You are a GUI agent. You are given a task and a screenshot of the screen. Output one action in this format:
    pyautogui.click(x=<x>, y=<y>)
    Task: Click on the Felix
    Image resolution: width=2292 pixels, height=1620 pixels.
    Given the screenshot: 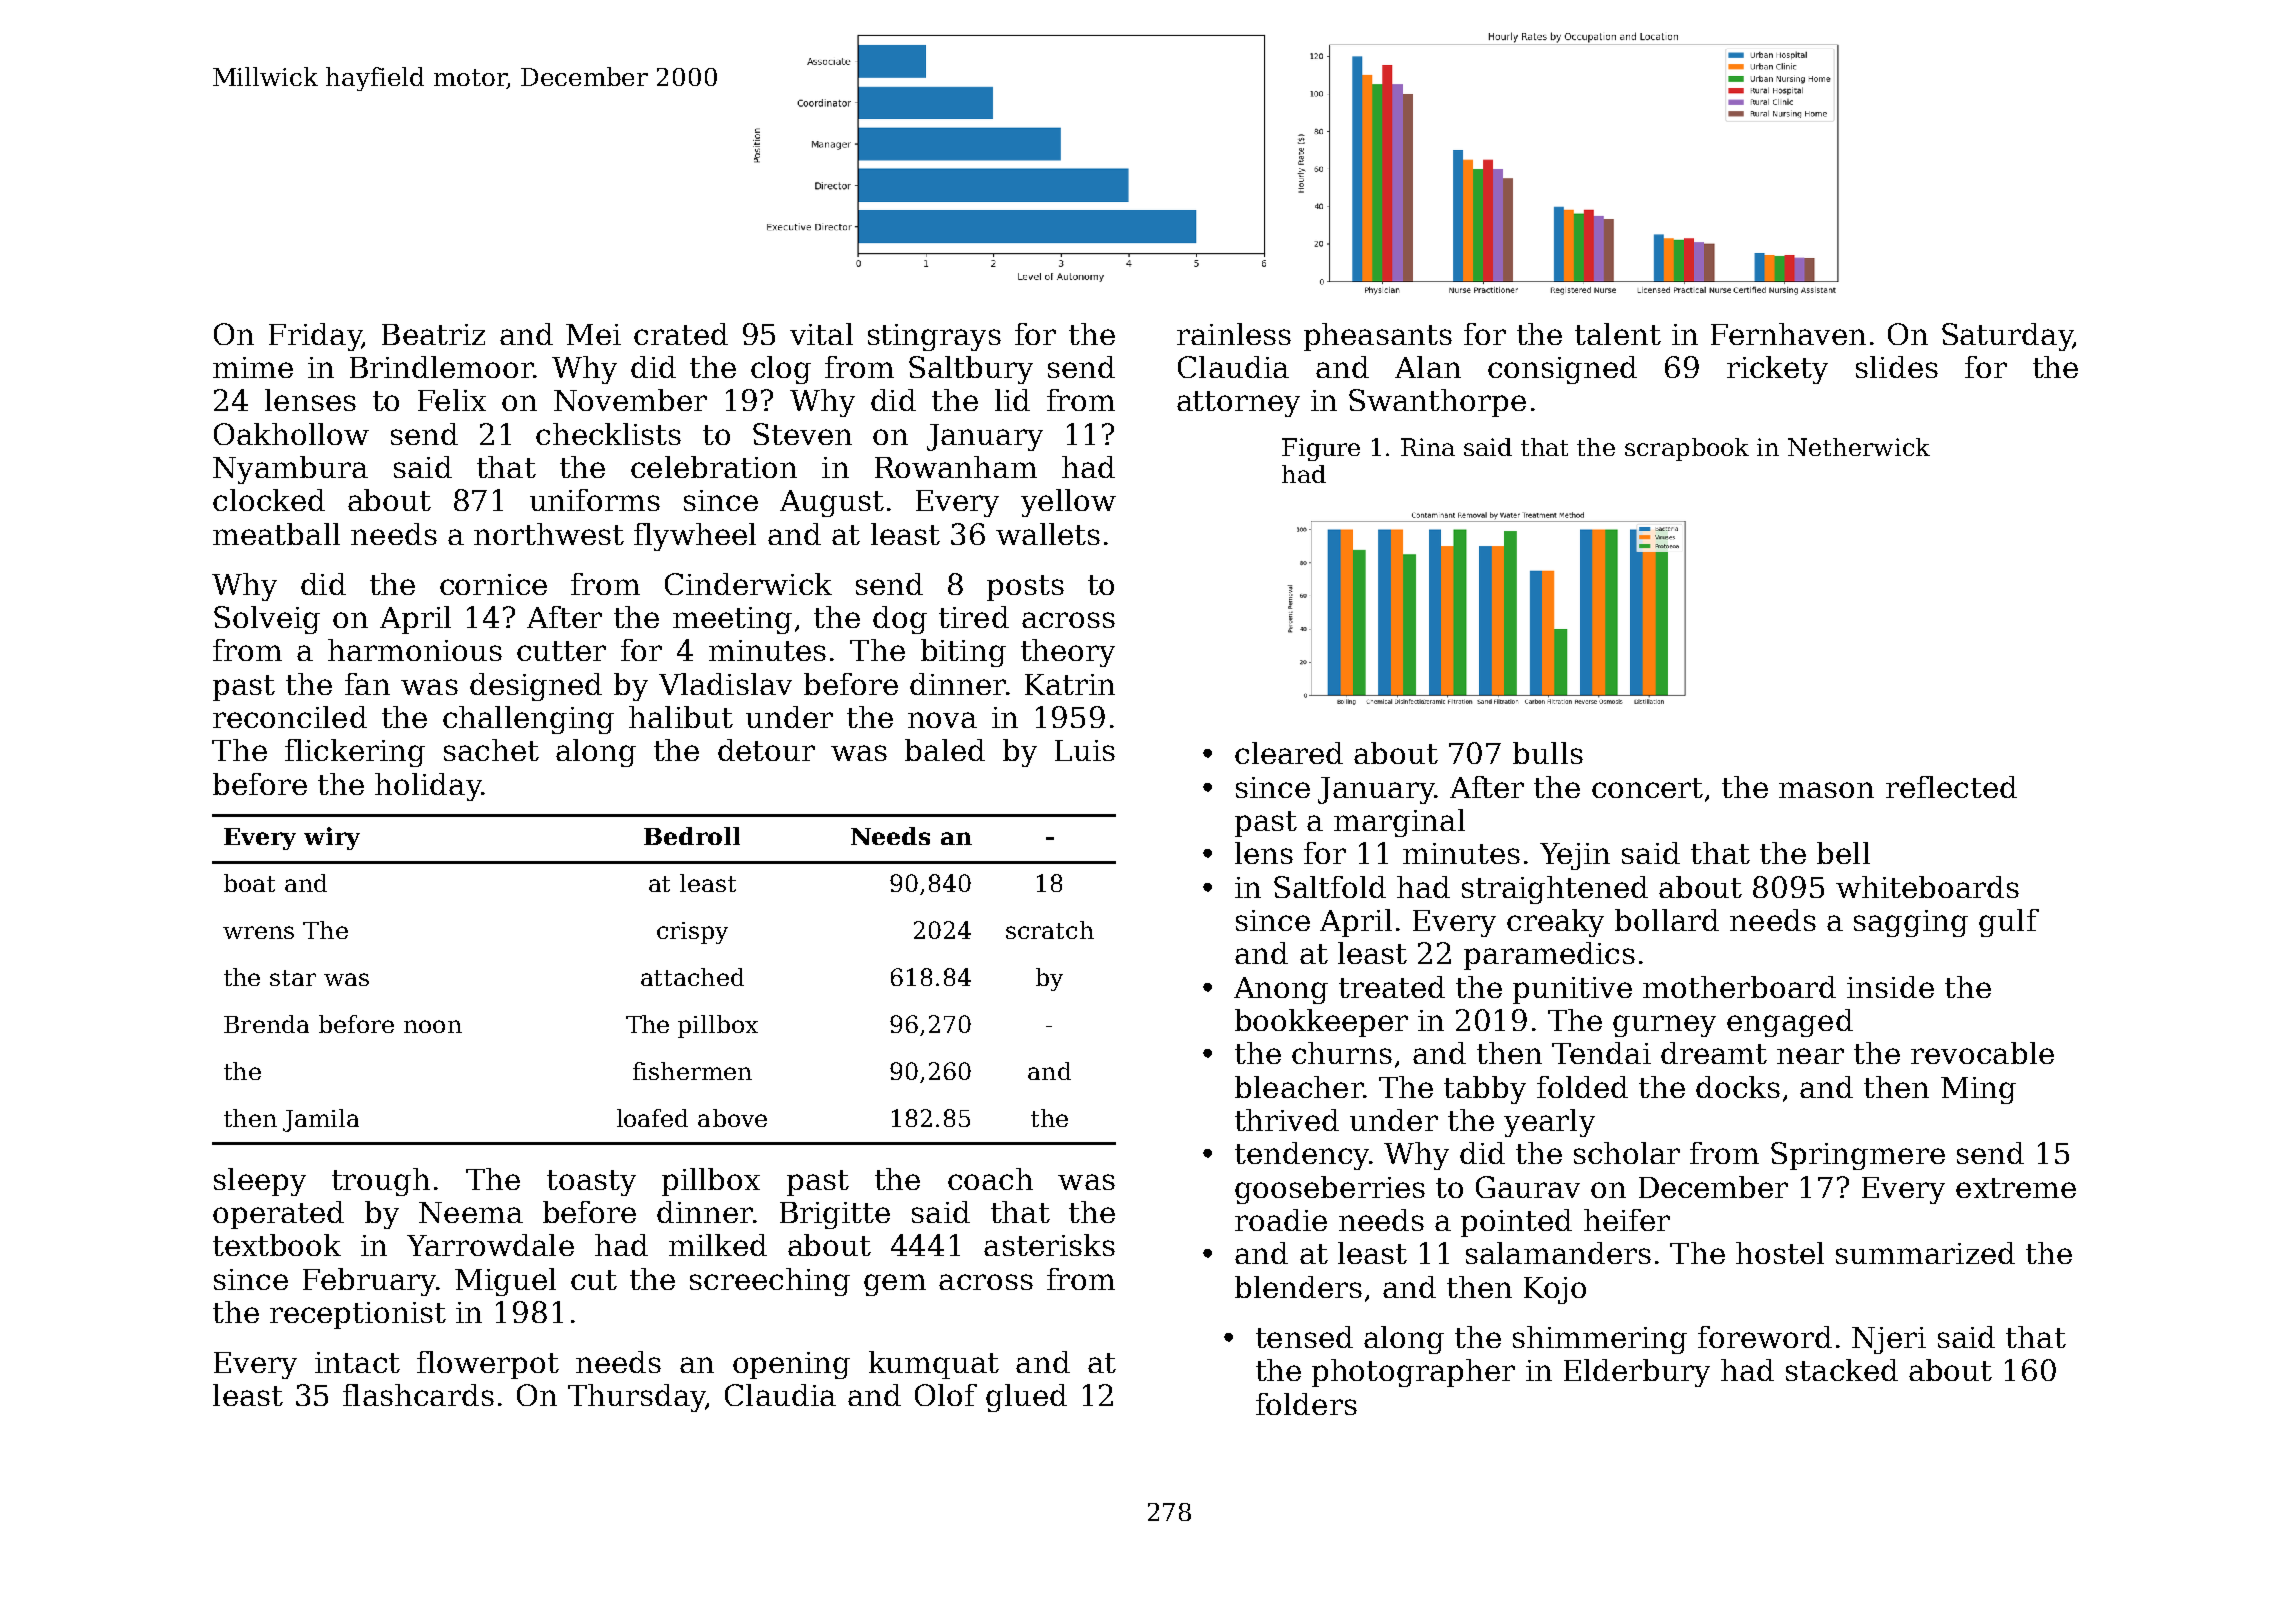 What is the action you would take?
    pyautogui.click(x=452, y=400)
